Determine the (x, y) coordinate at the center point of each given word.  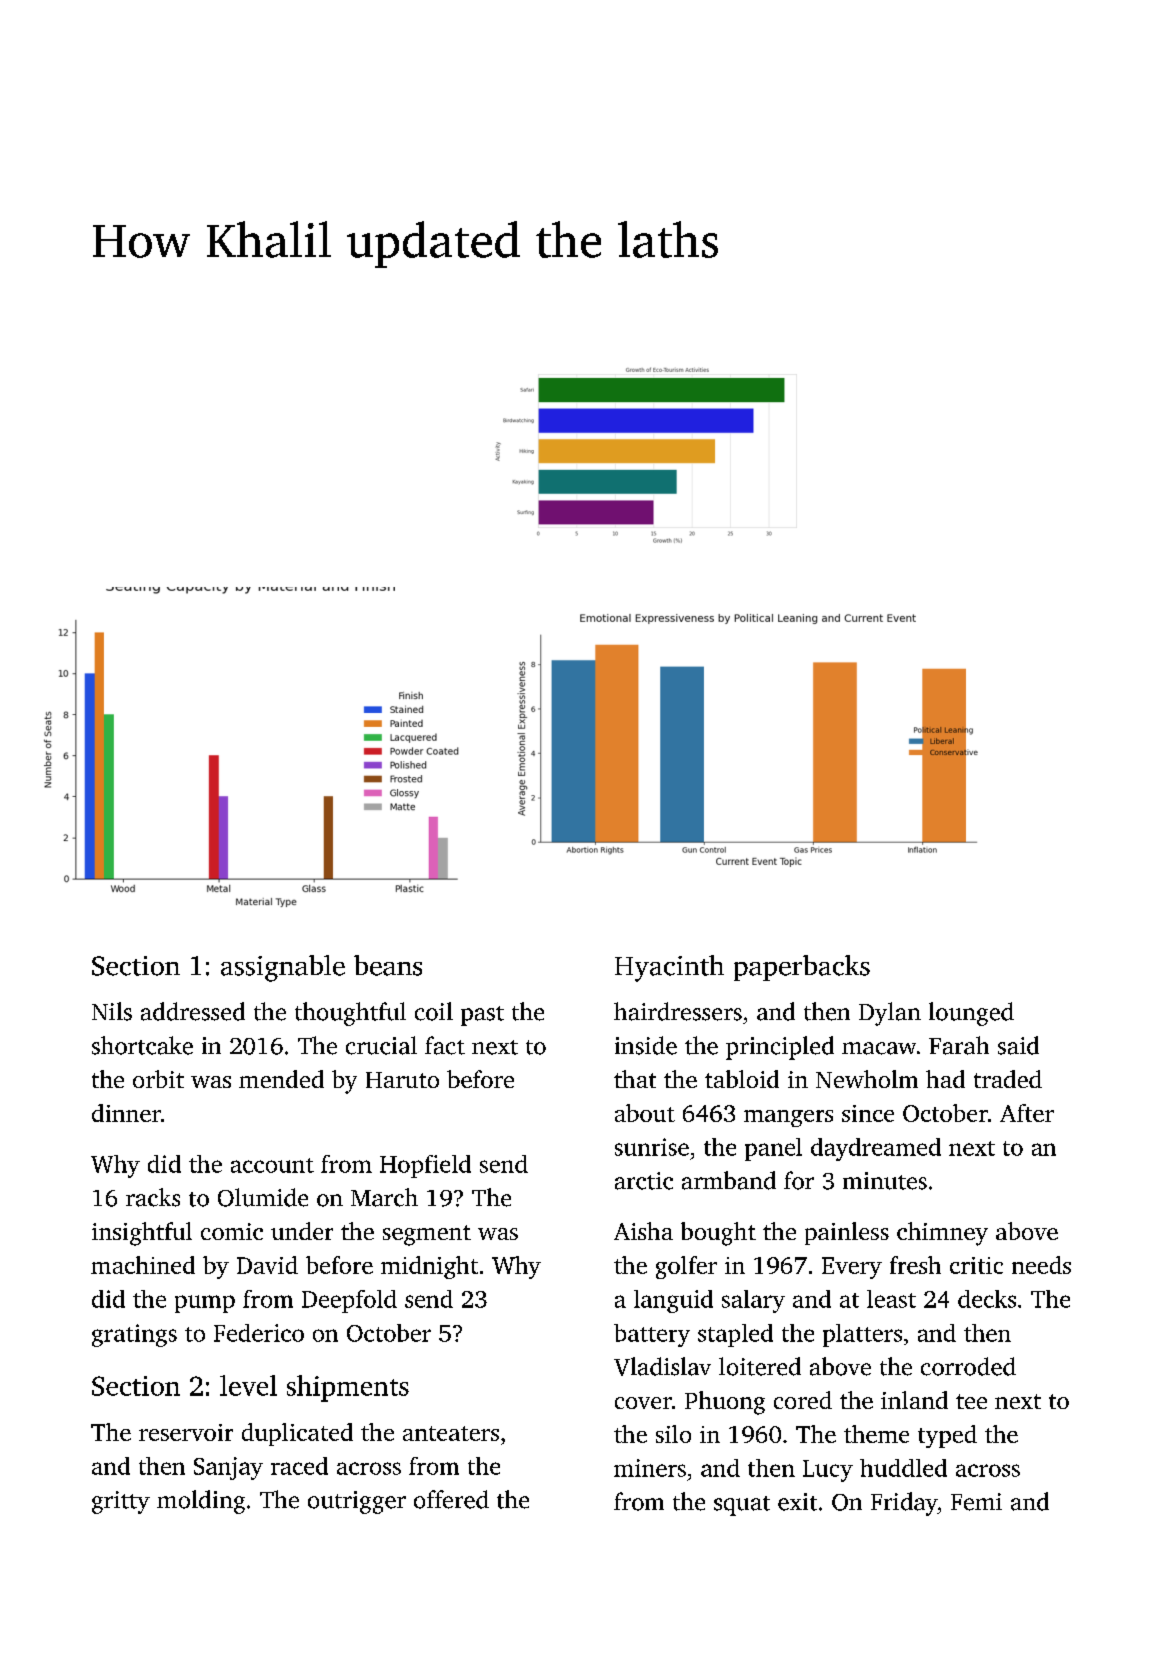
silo (673, 1434)
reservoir (186, 1432)
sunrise (652, 1147)
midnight (429, 1267)
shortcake (142, 1045)
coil (434, 1011)
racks (153, 1197)
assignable (283, 968)
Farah (959, 1045)
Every (852, 1268)
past (482, 1016)
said (1018, 1045)
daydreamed (876, 1149)
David (267, 1265)
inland (914, 1400)
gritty (121, 1502)
